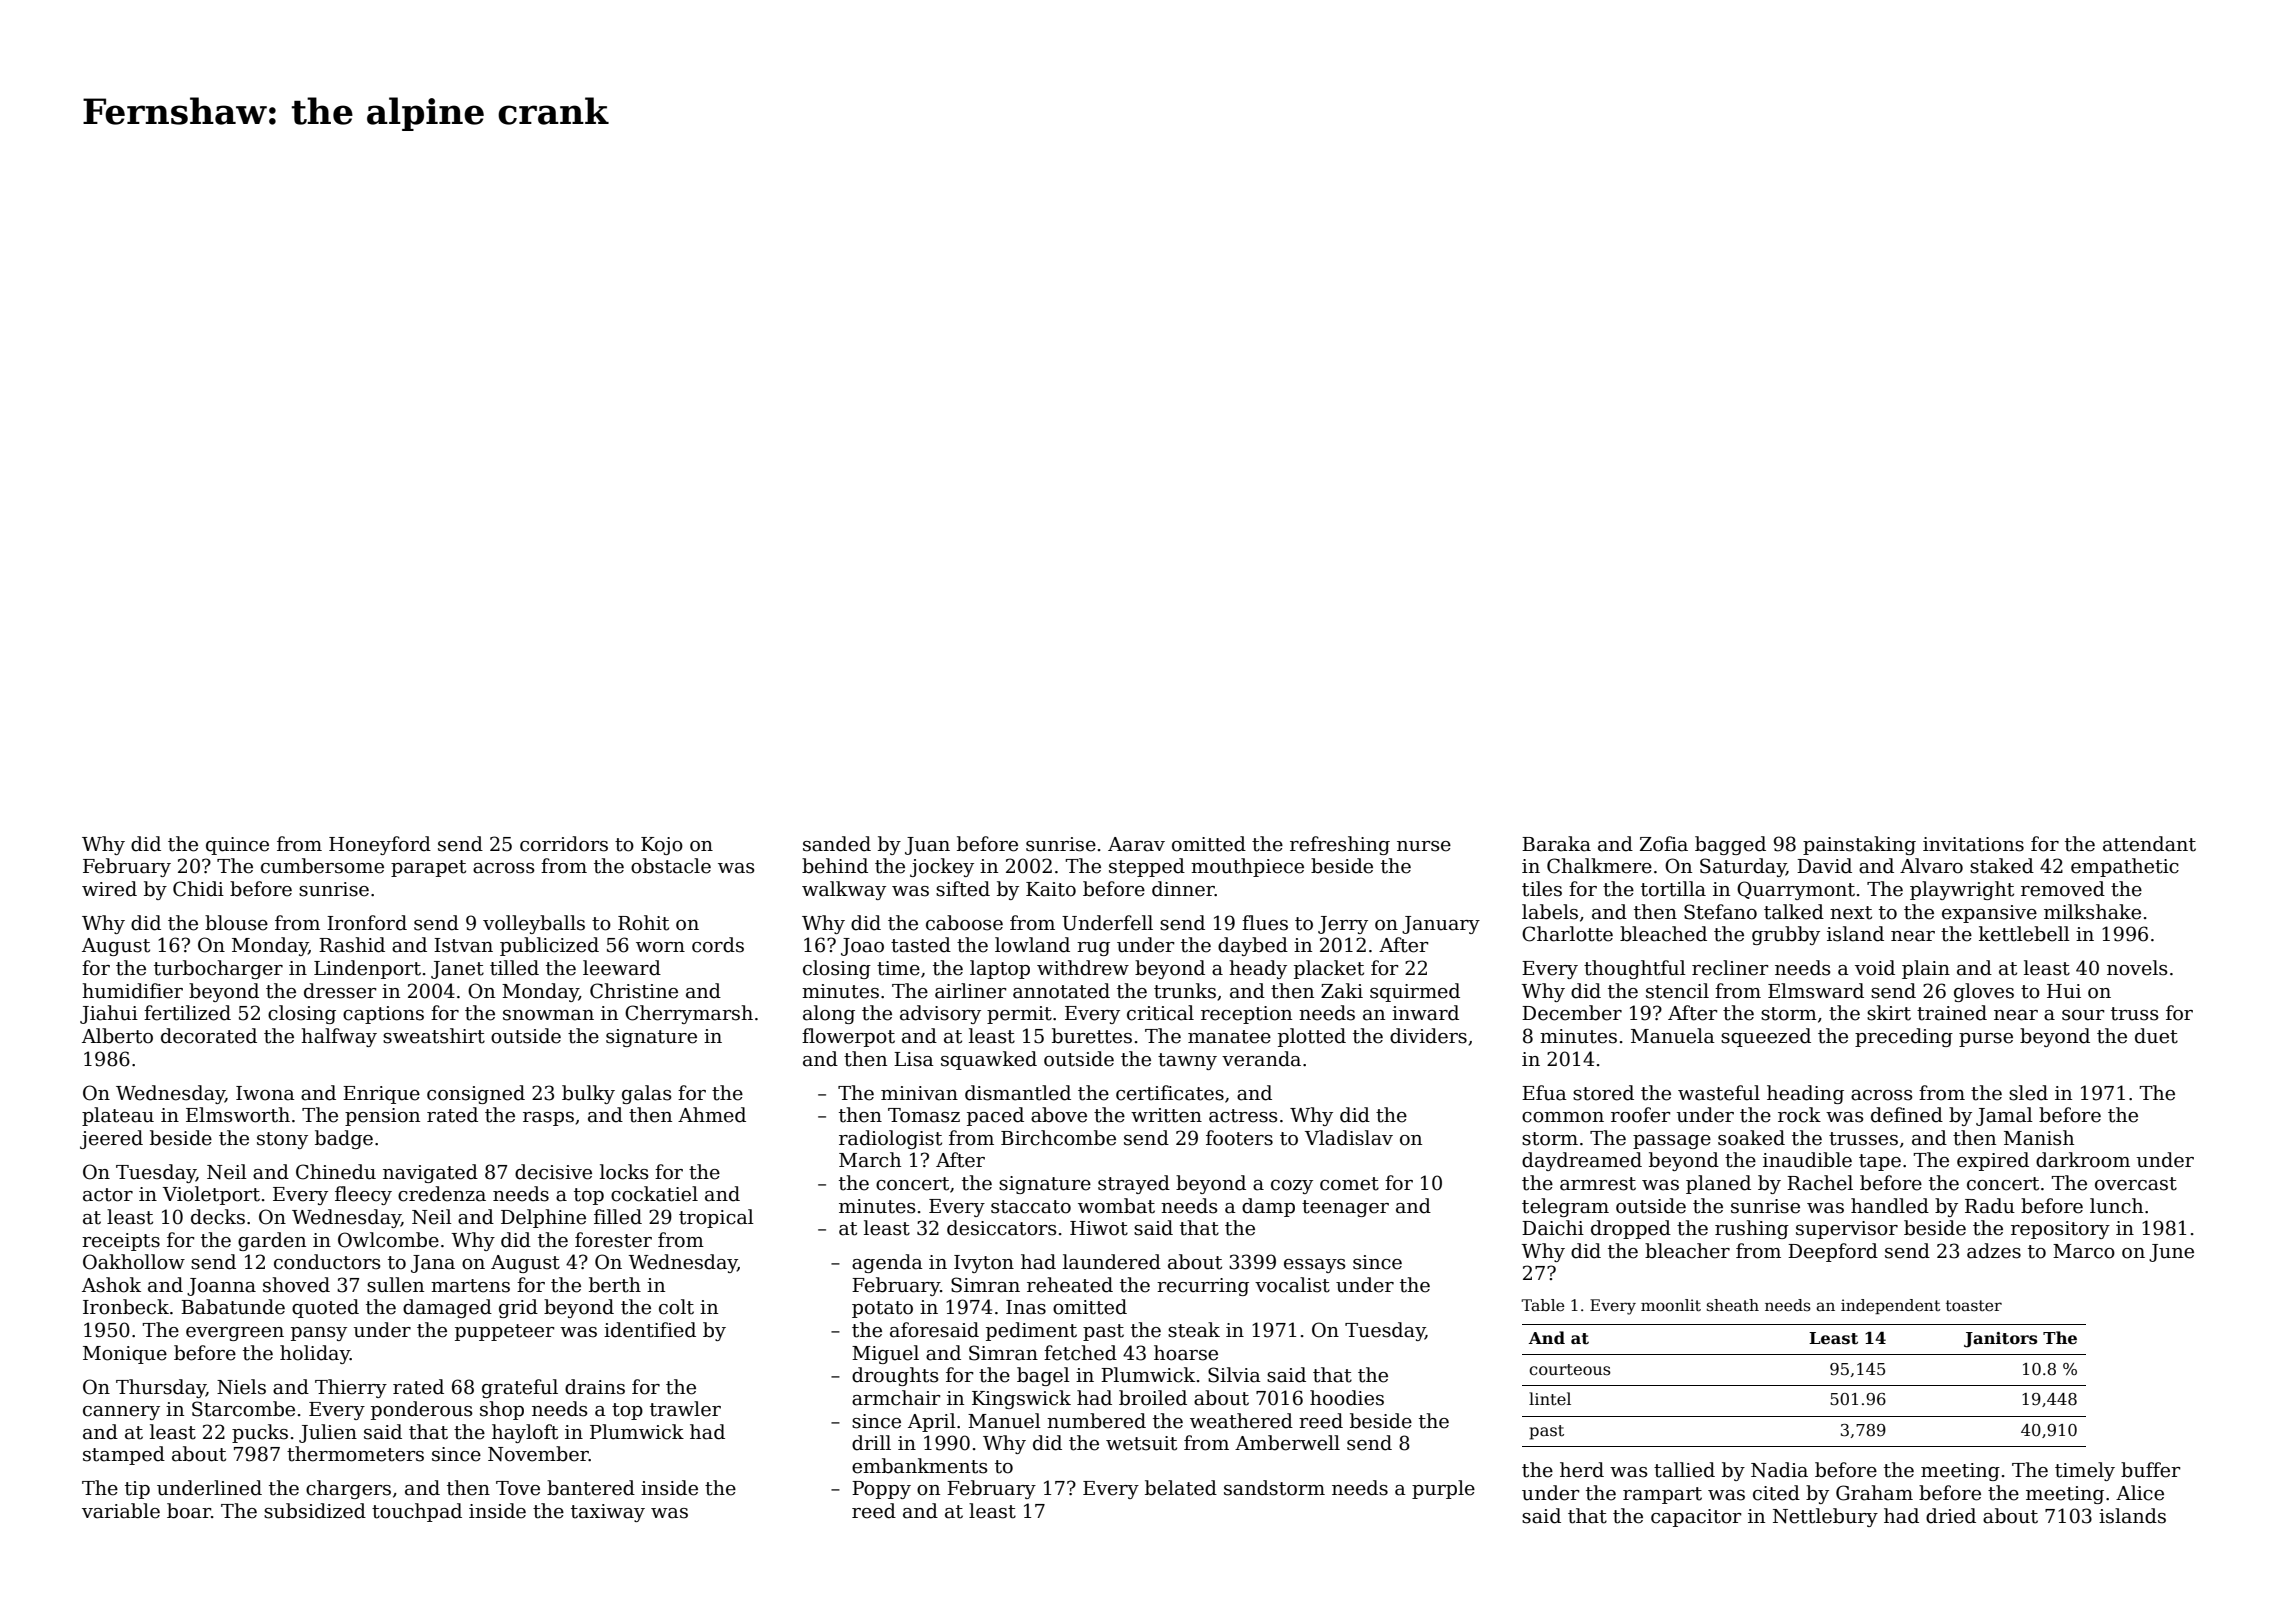  I want to click on grid, so click(518, 1308).
